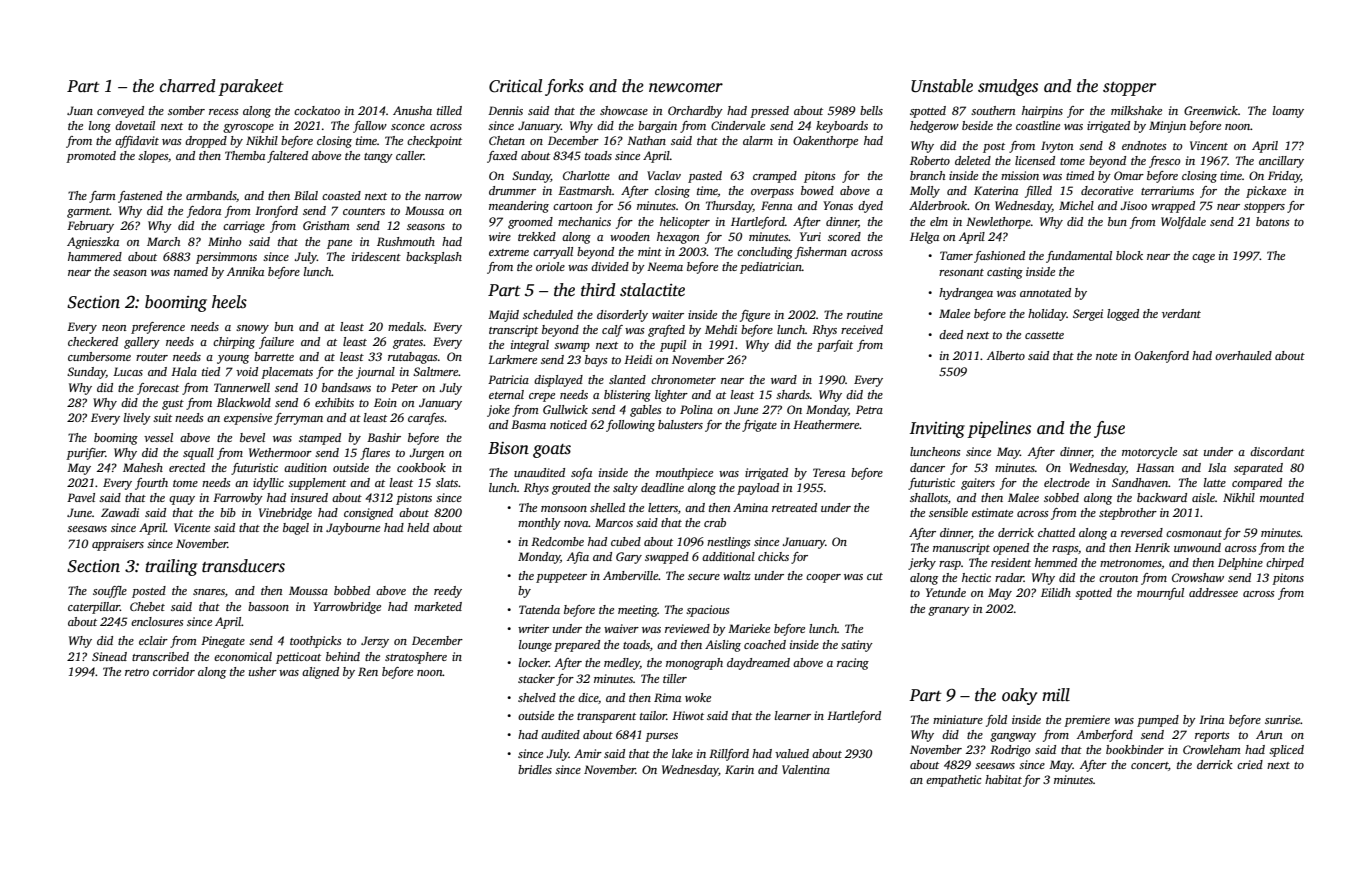 This screenshot has width=1372, height=887. I want to click on smudges, so click(1008, 87).
